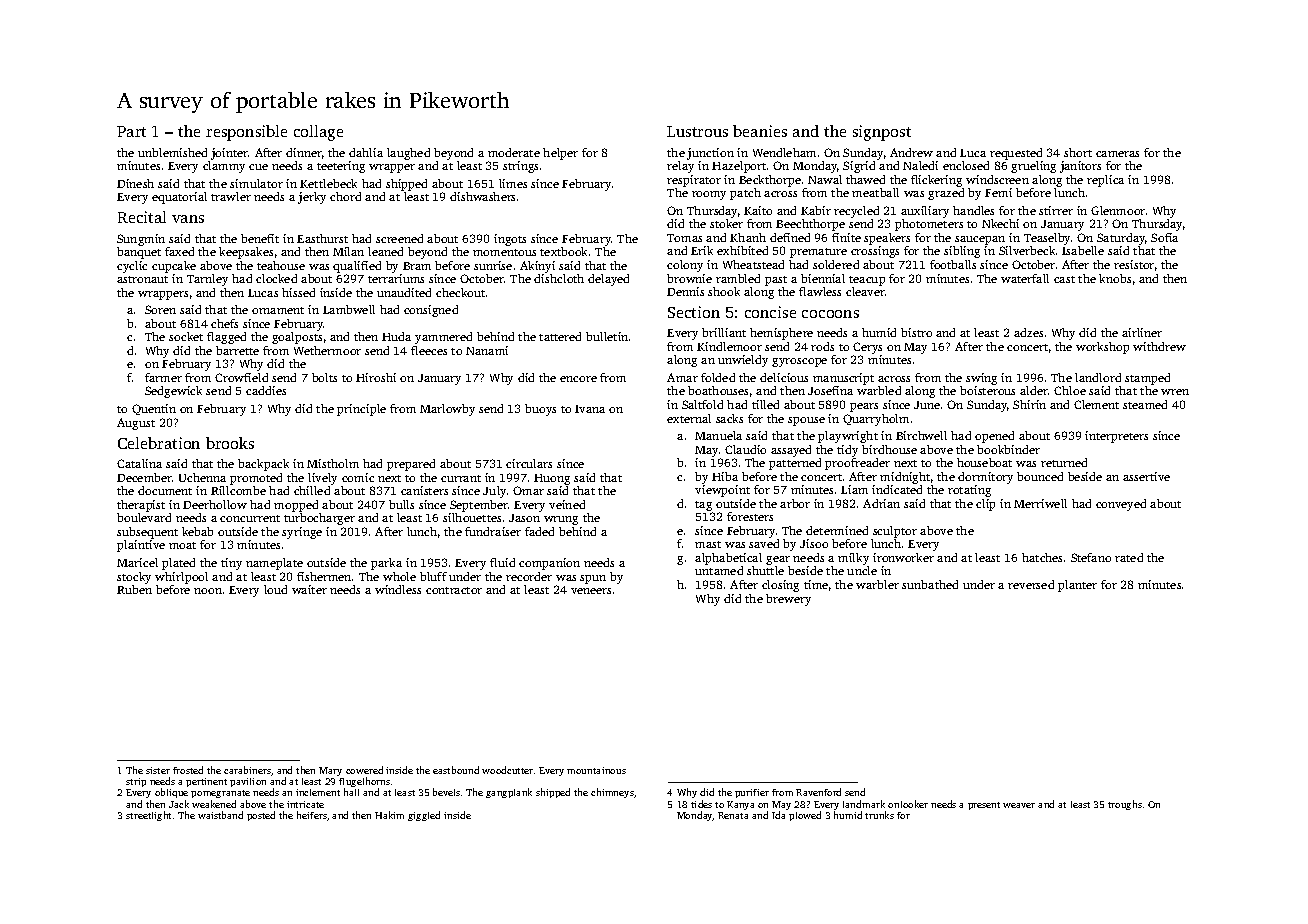 The image size is (1308, 924). Describe the element at coordinates (396, 278) in the screenshot. I see `terrariums` at that location.
